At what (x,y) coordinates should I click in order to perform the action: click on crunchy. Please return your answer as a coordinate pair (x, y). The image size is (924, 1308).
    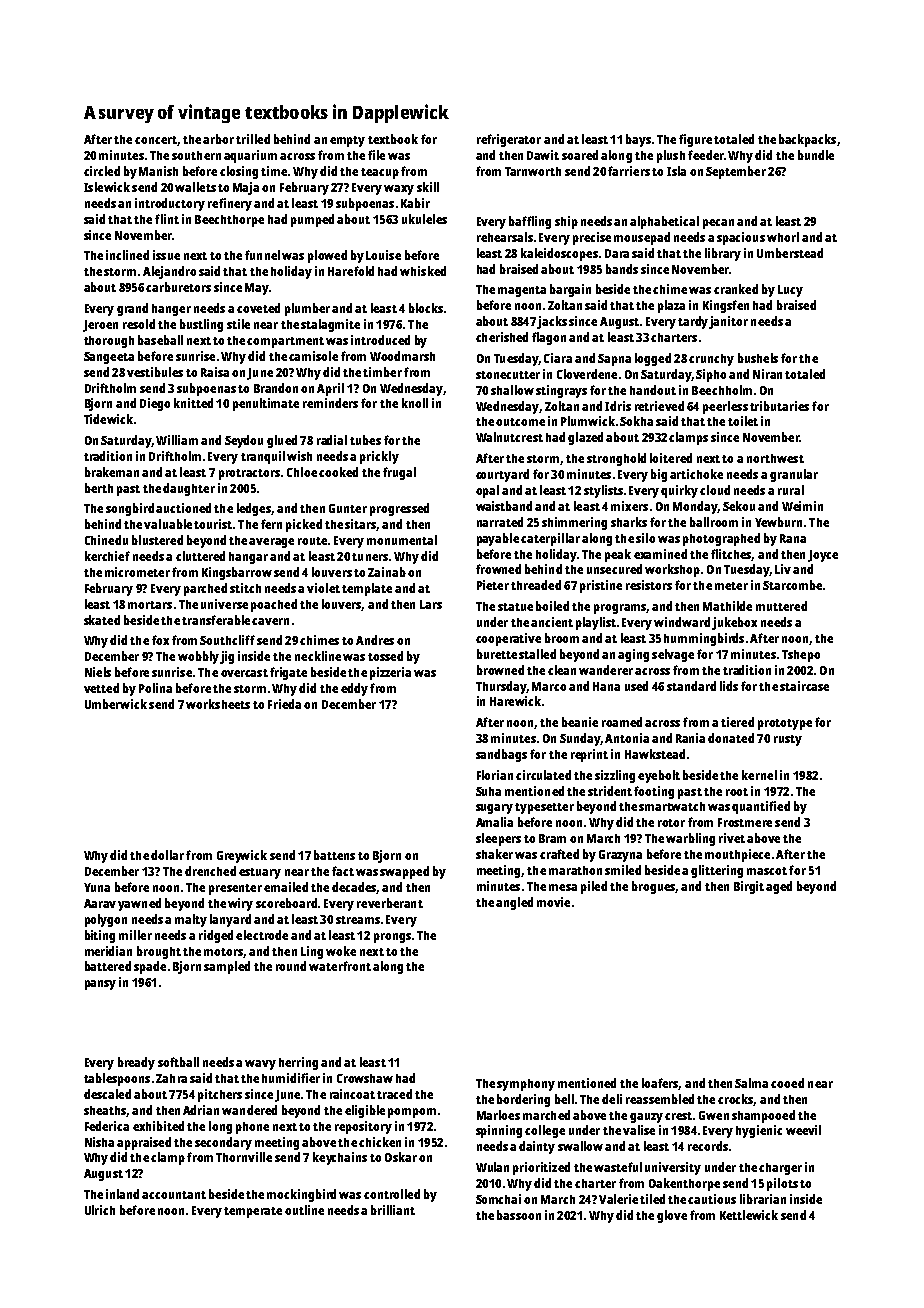
    Looking at the image, I should click on (711, 360).
